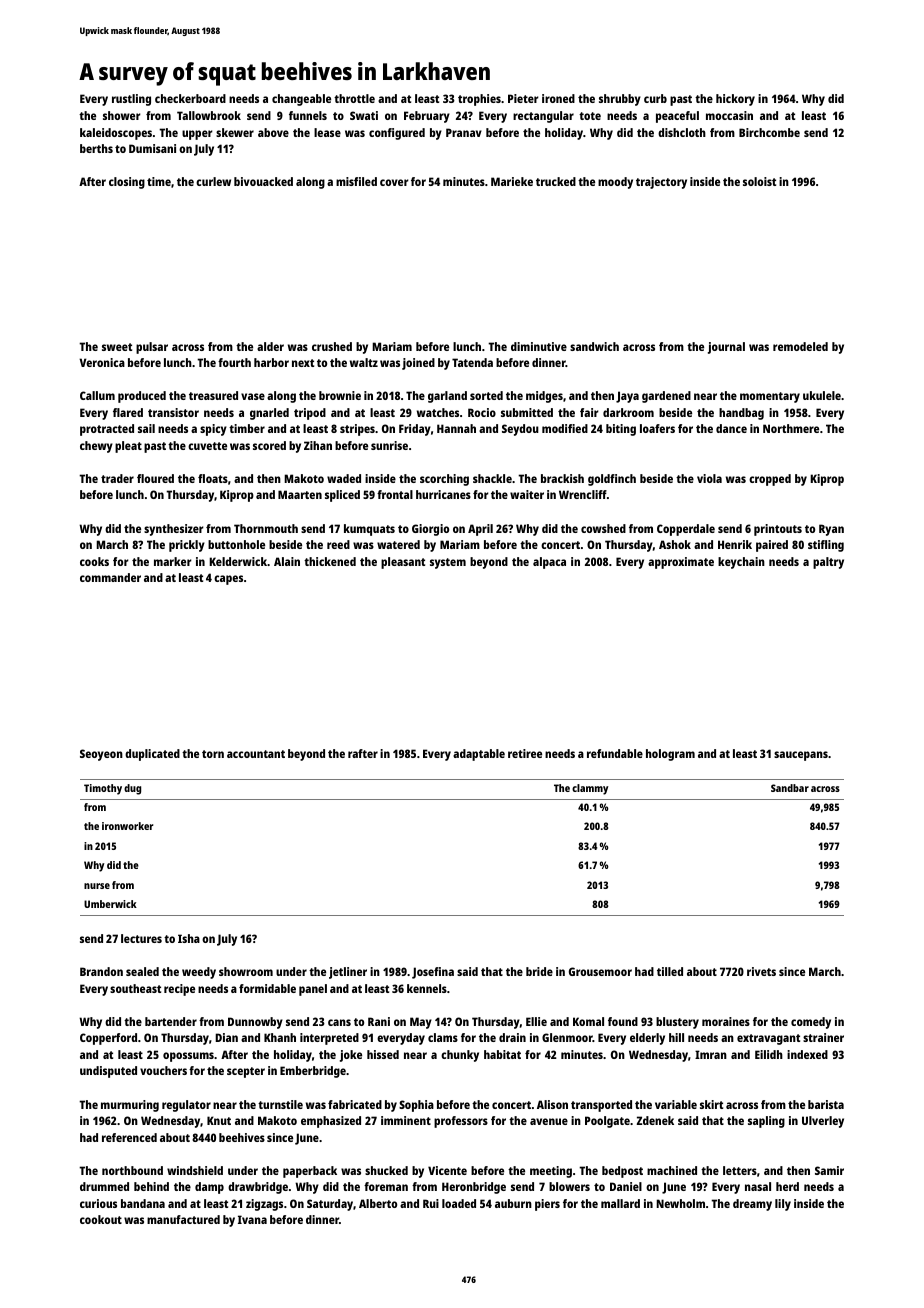 This screenshot has height=1308, width=924. I want to click on Birchcombe, so click(769, 132).
